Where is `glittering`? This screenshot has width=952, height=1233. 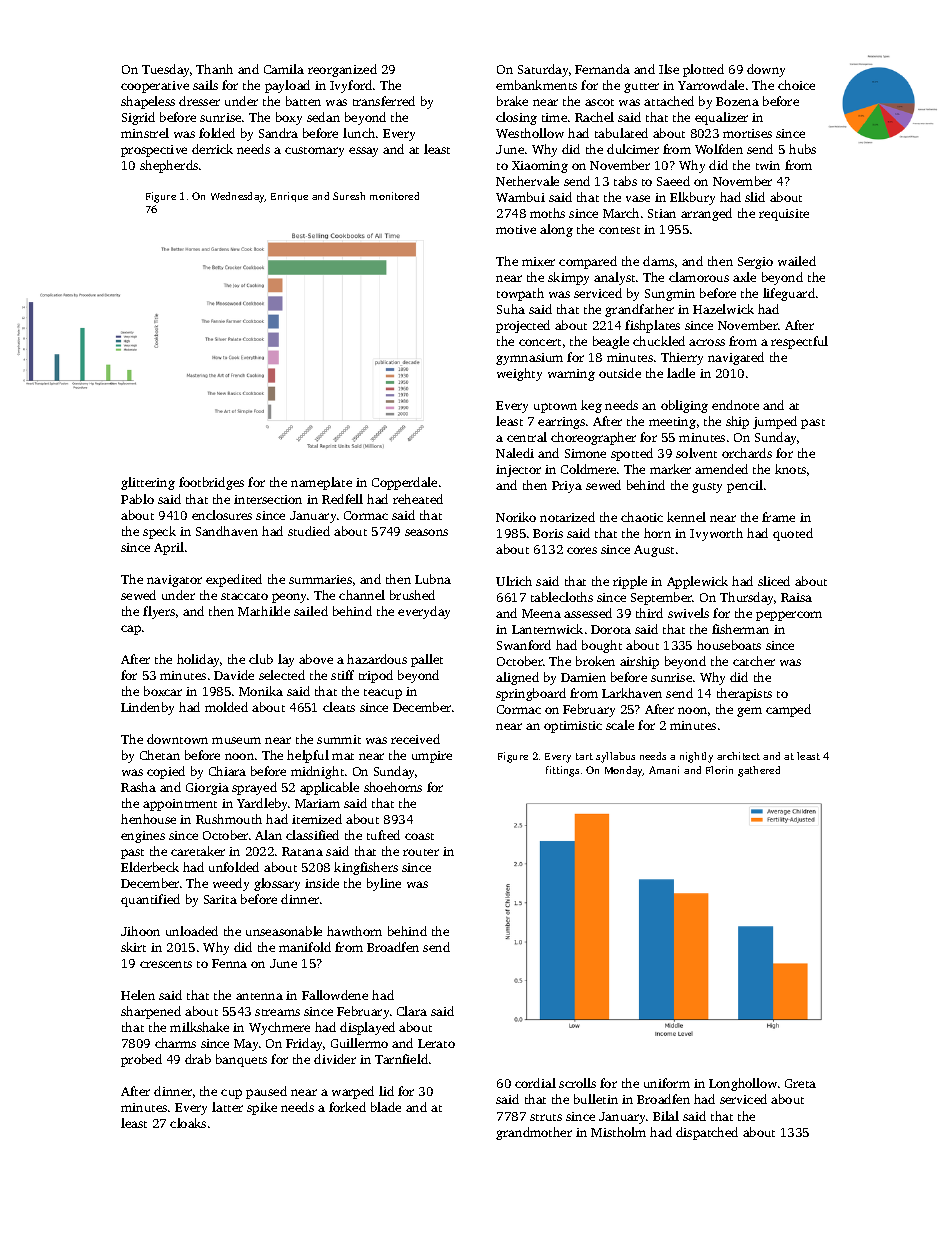 glittering is located at coordinates (148, 483).
